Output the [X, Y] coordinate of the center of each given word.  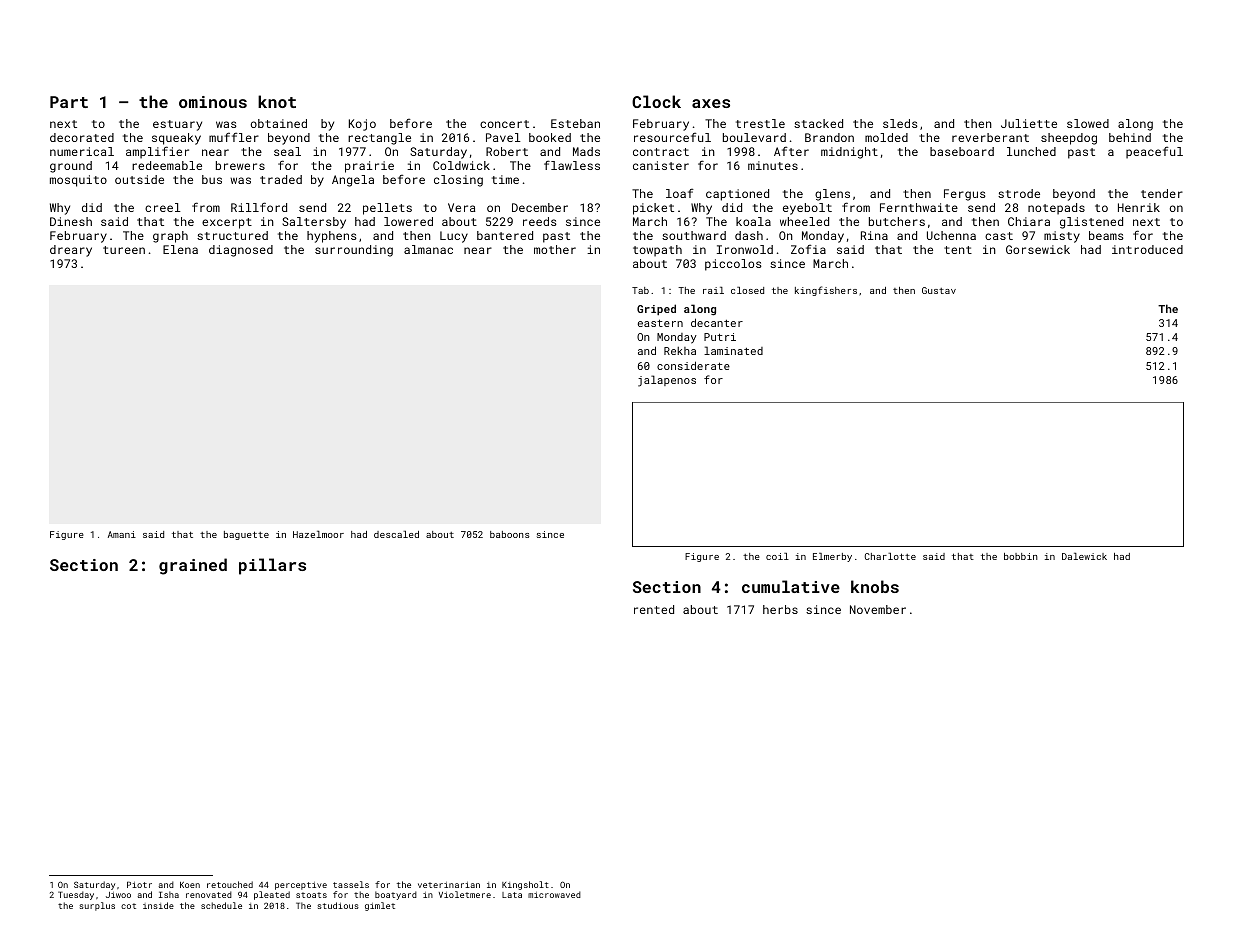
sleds [900, 123]
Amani [122, 534]
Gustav [939, 290]
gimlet [380, 906]
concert [504, 124]
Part [69, 102]
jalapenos [667, 381]
